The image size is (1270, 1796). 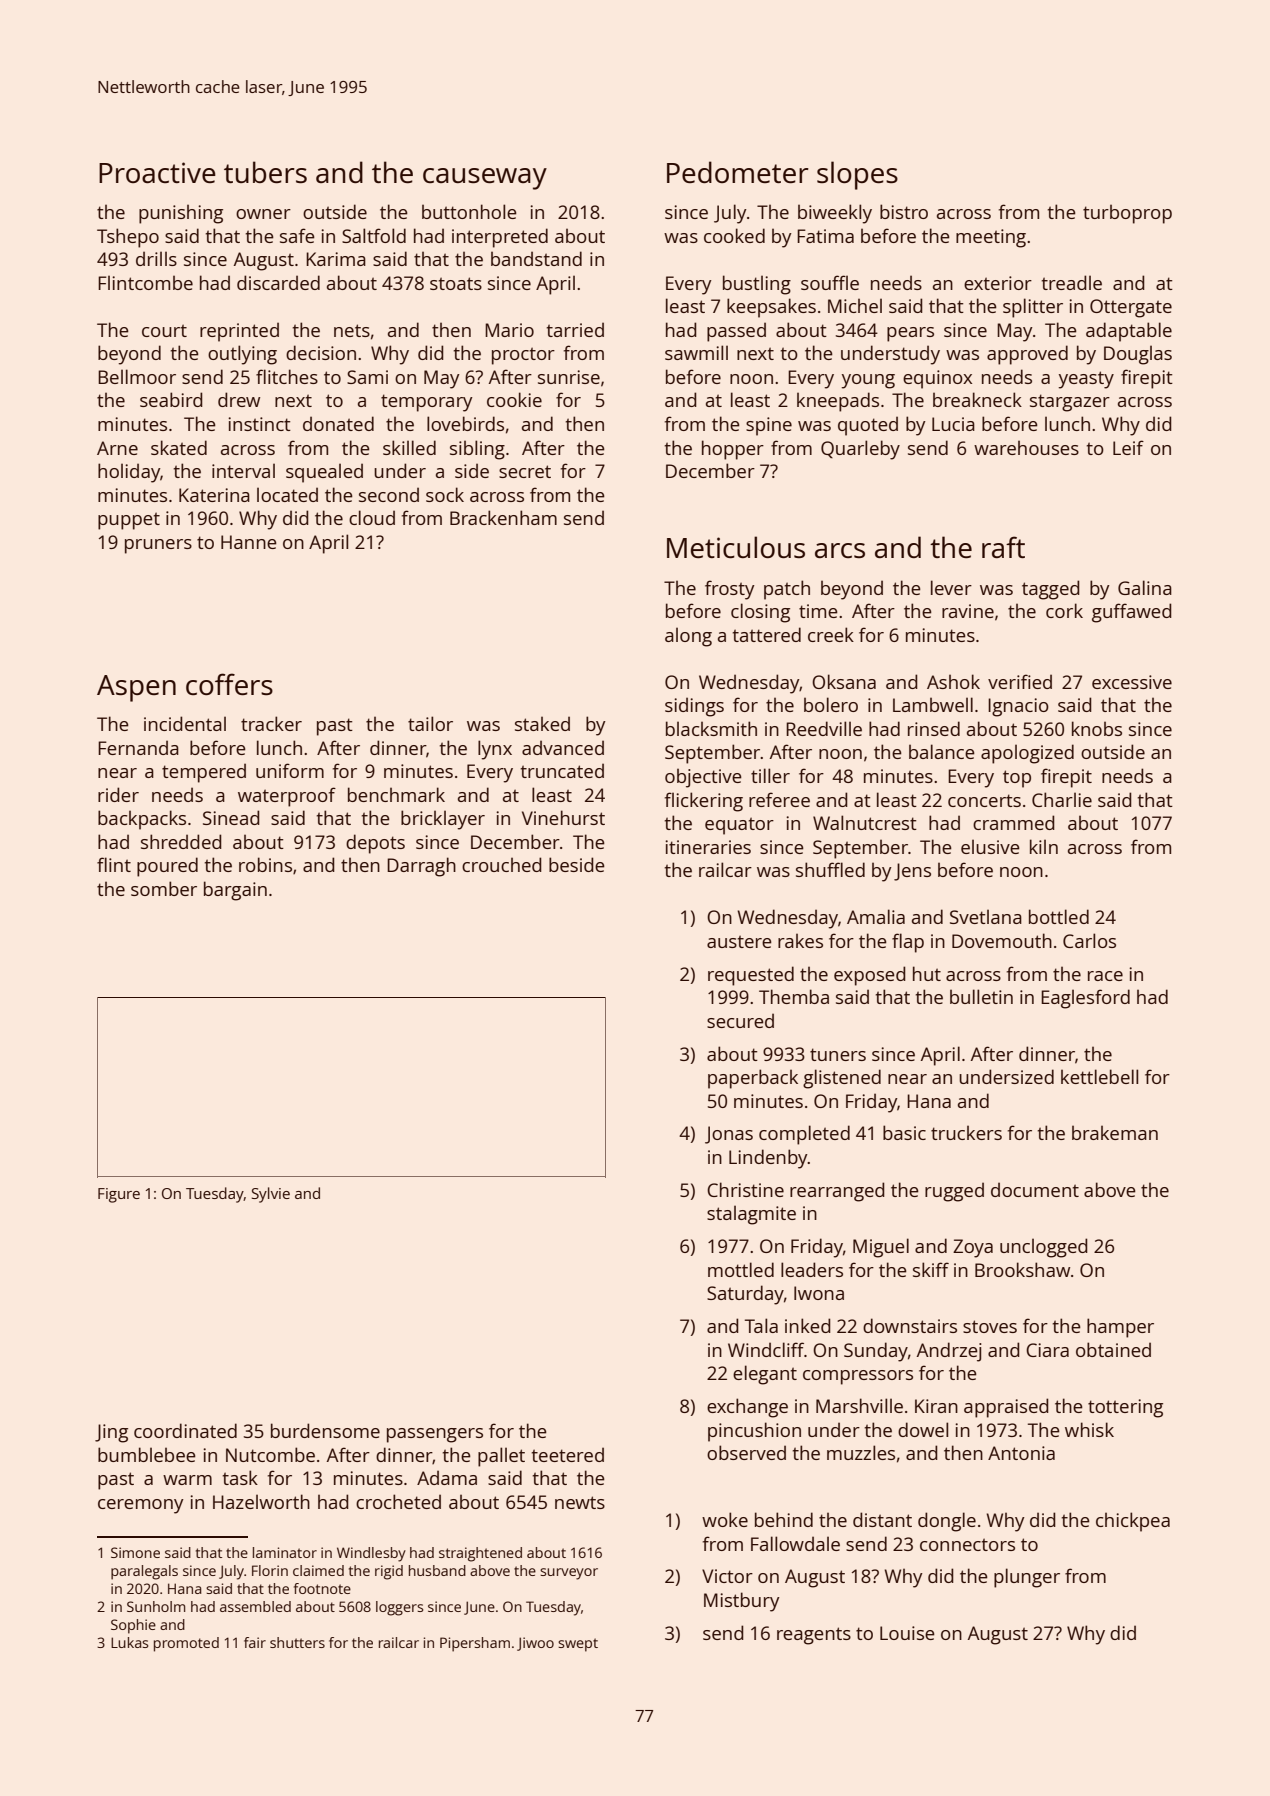 What do you see at coordinates (265, 172) in the screenshot?
I see `tubers` at bounding box center [265, 172].
